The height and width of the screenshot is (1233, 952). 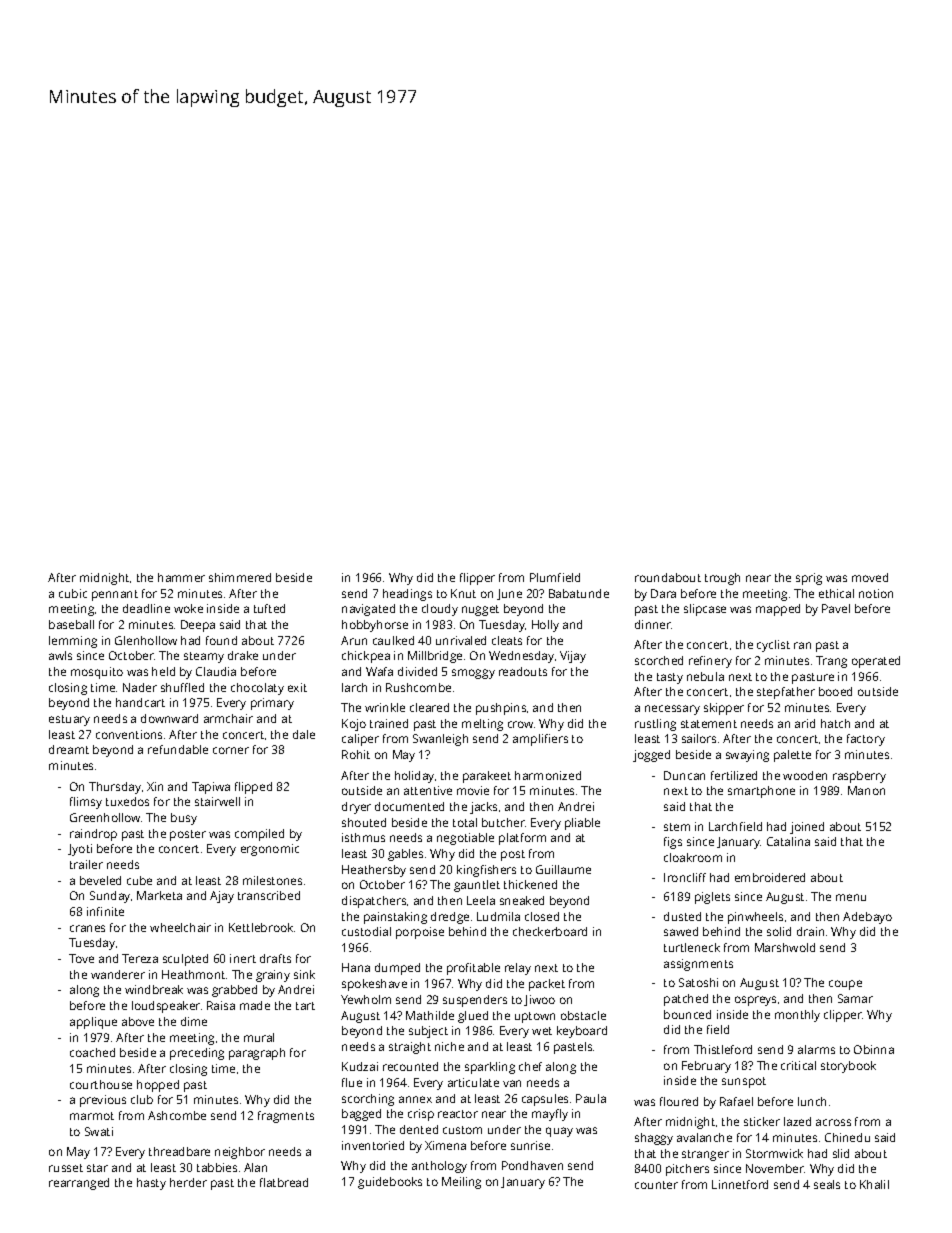 What do you see at coordinates (154, 989) in the screenshot?
I see `windbreak` at bounding box center [154, 989].
